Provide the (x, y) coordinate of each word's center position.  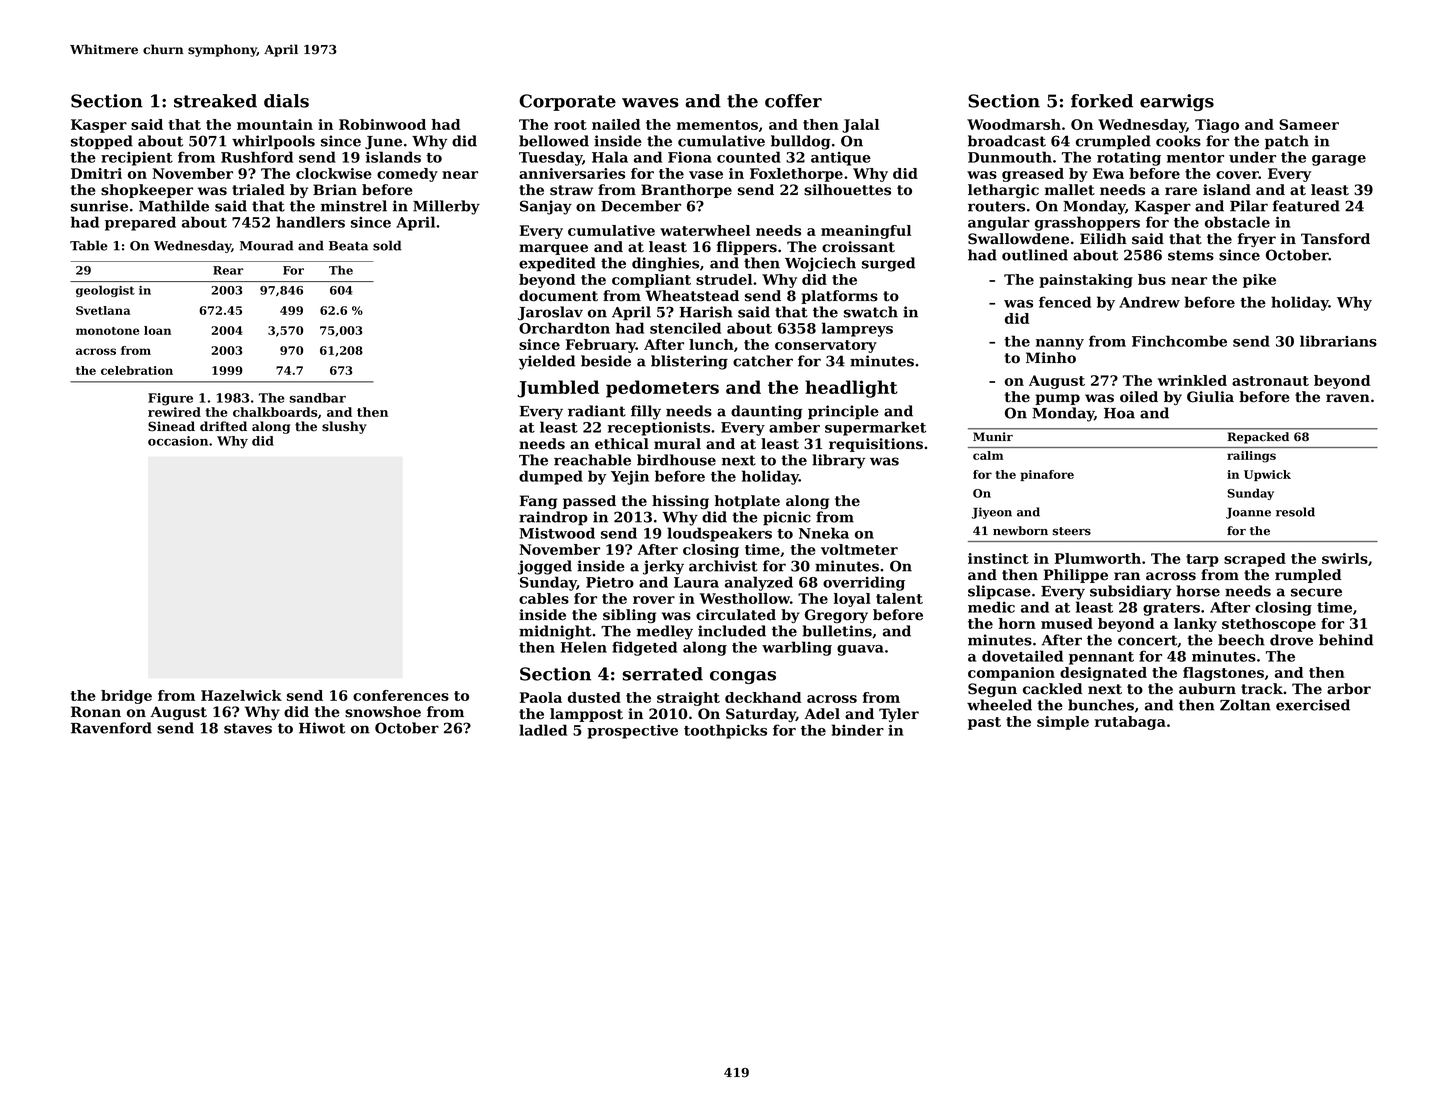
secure (1316, 592)
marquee (553, 249)
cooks (1178, 141)
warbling (797, 648)
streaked (215, 101)
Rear (228, 270)
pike (1259, 281)
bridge (126, 697)
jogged (545, 567)
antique (841, 159)
